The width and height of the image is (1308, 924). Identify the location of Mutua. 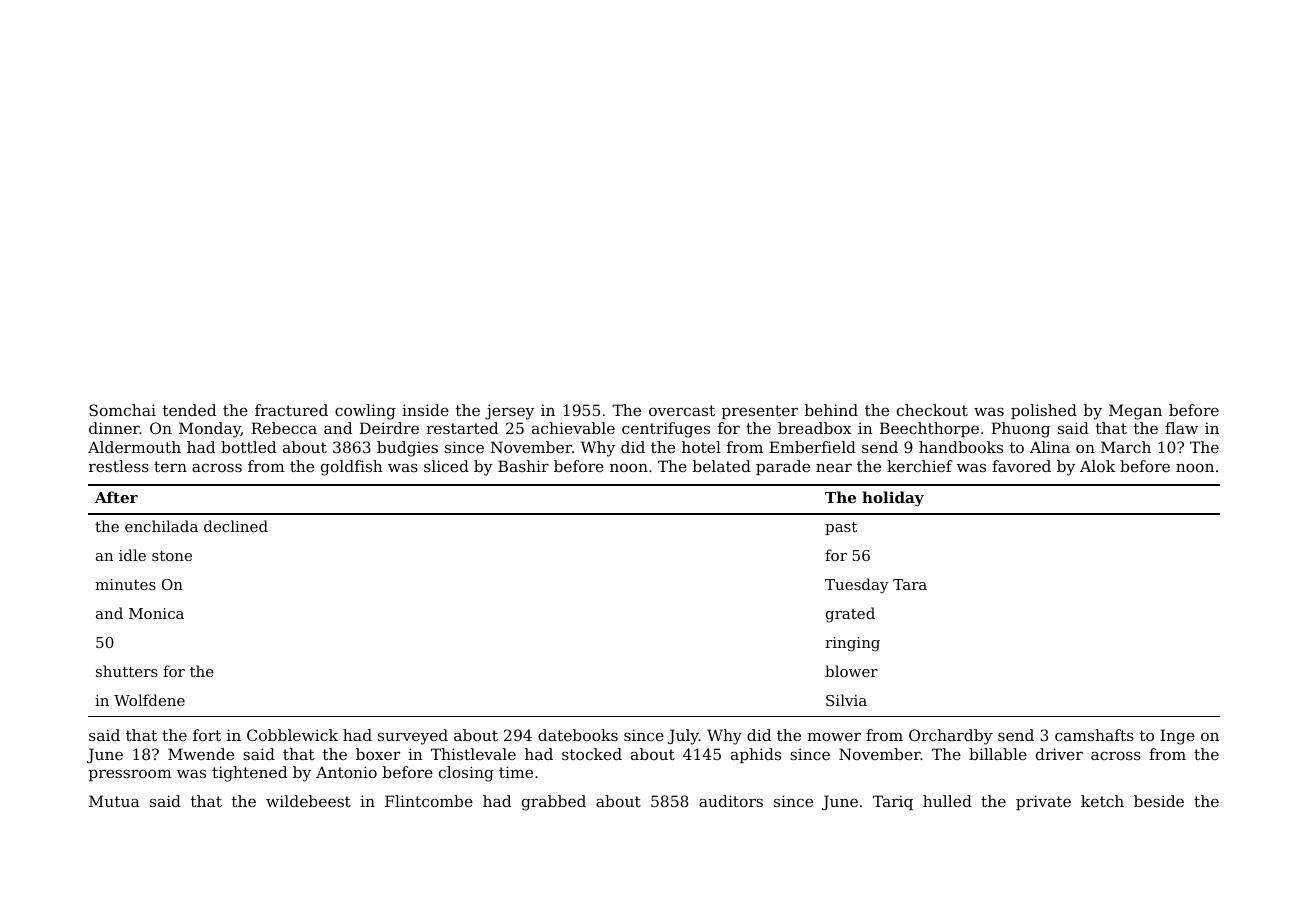
(114, 801).
